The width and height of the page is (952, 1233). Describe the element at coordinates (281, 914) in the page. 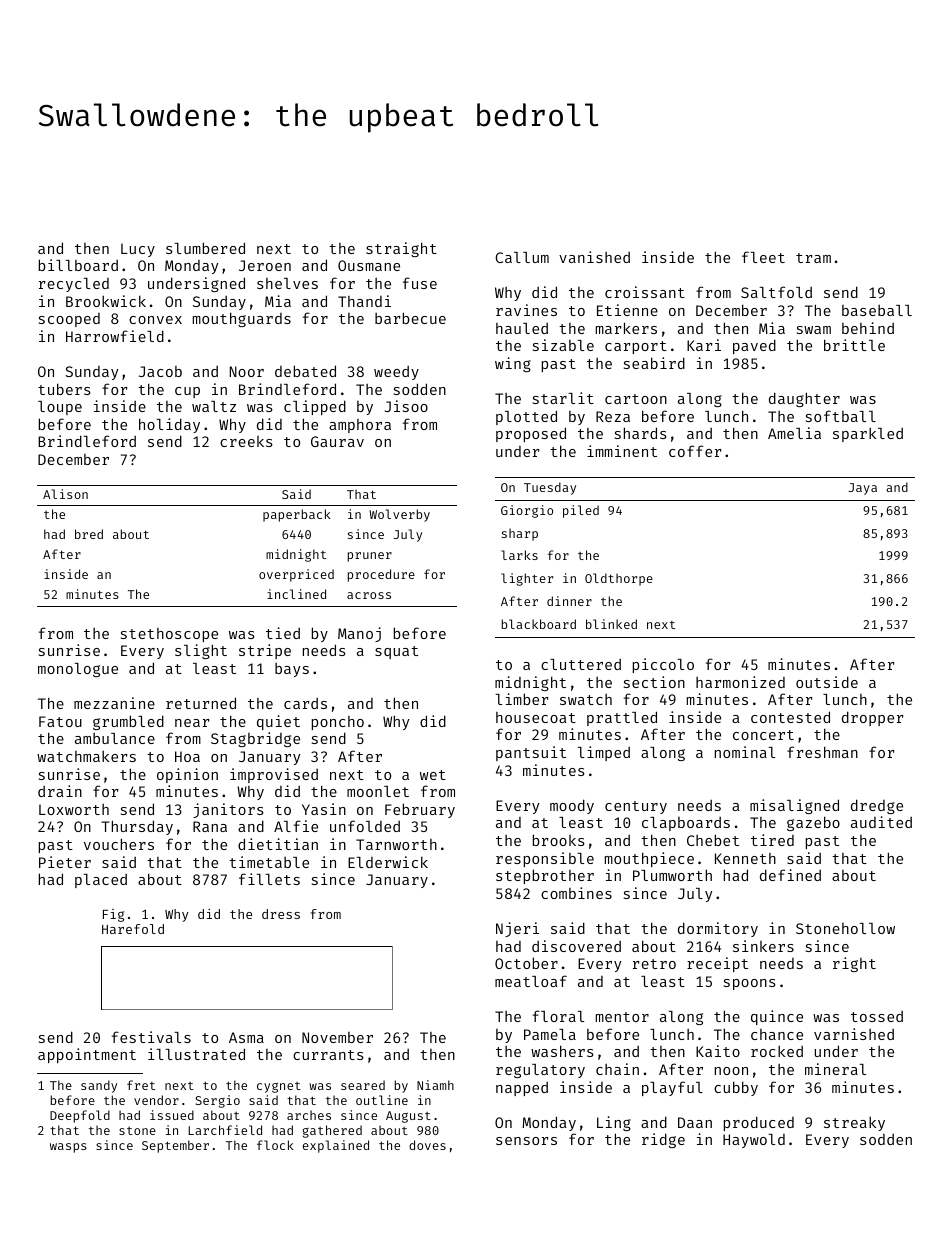

I see `dress` at that location.
